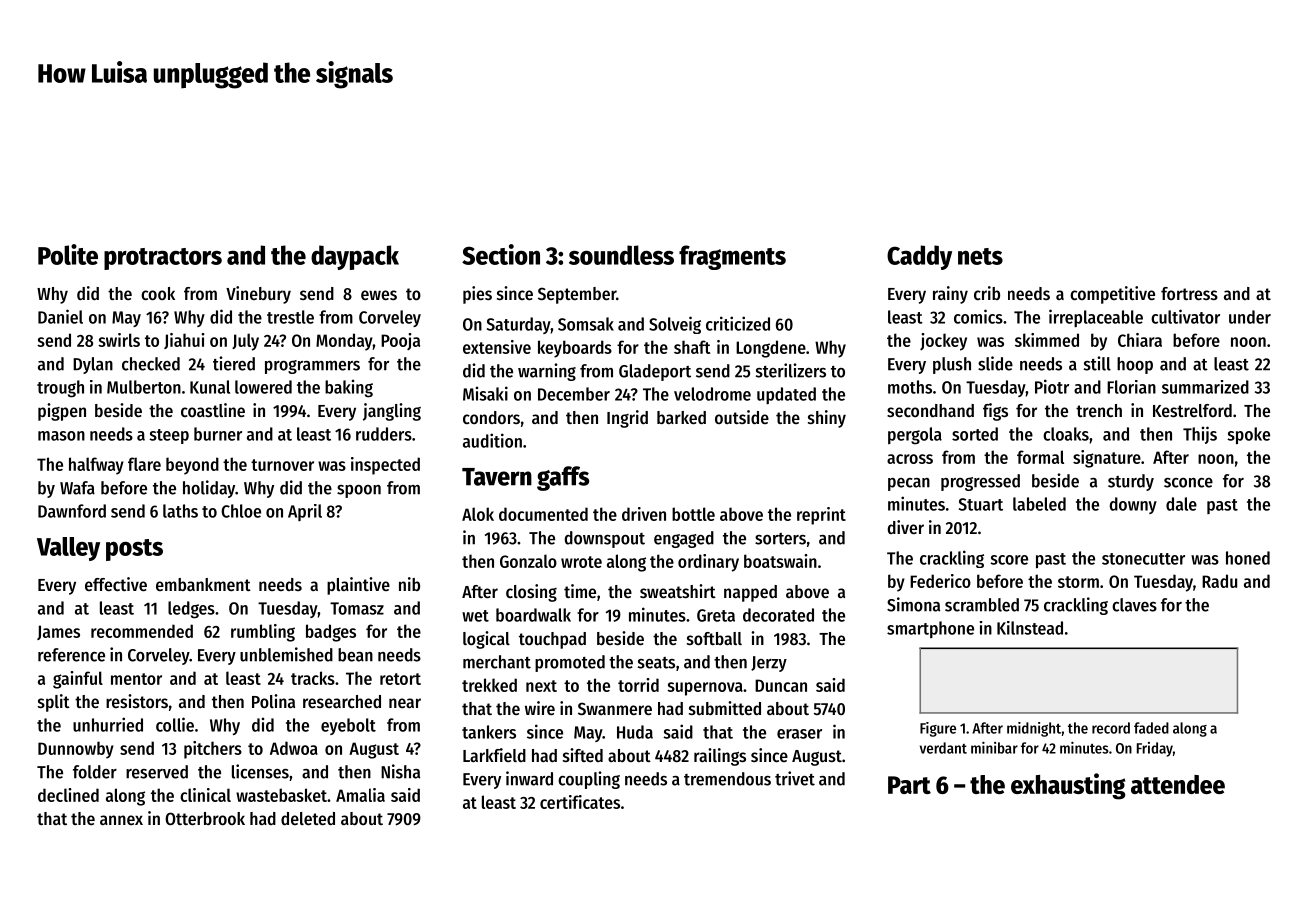 The height and width of the screenshot is (924, 1308). What do you see at coordinates (980, 256) in the screenshot?
I see `nets` at bounding box center [980, 256].
